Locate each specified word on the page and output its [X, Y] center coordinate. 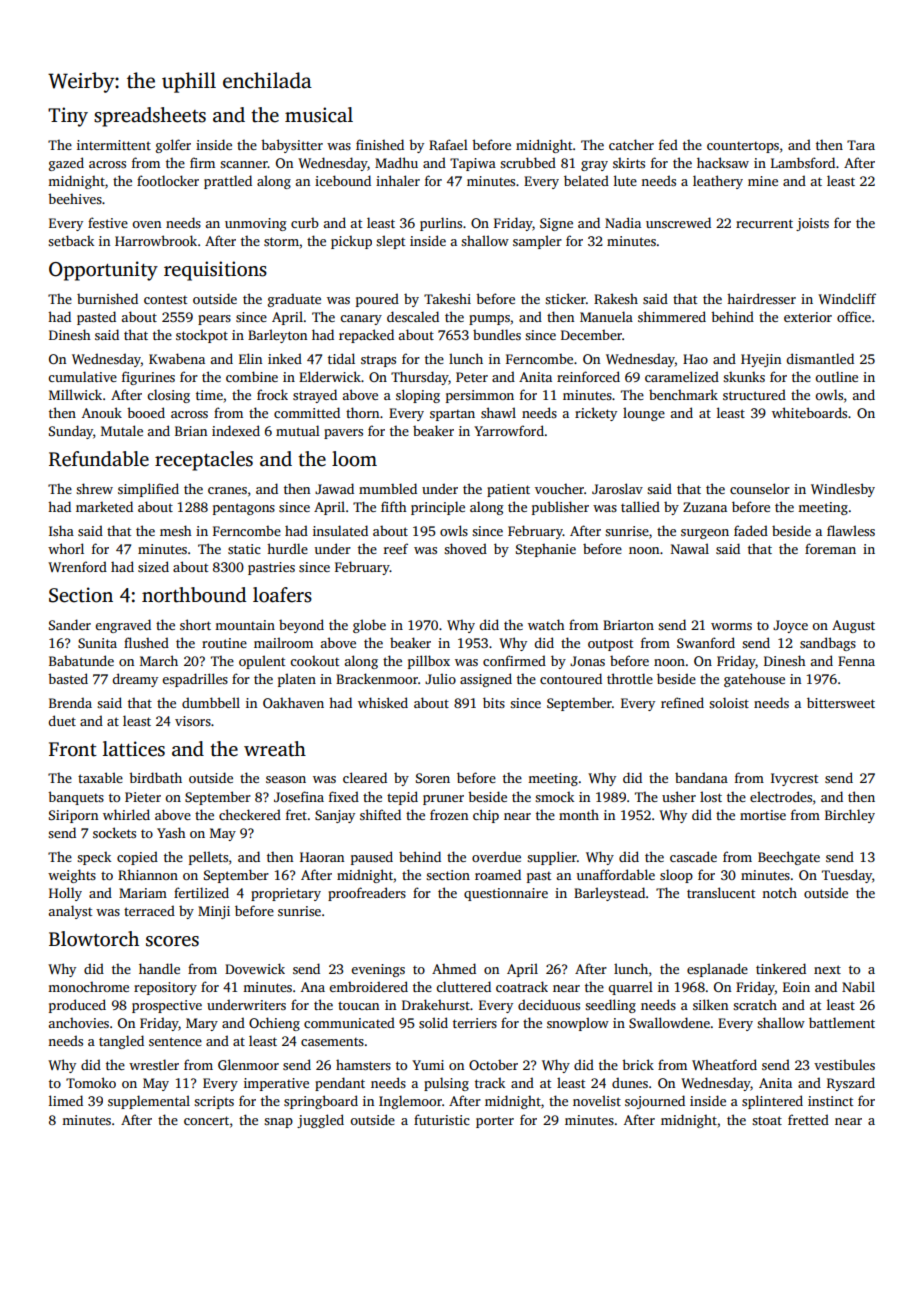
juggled [320, 1121]
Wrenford [77, 566]
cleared [365, 777]
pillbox [429, 662]
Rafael [448, 144]
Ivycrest [794, 779]
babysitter [292, 146]
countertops [743, 147]
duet [62, 720]
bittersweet [841, 702]
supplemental [149, 1102]
